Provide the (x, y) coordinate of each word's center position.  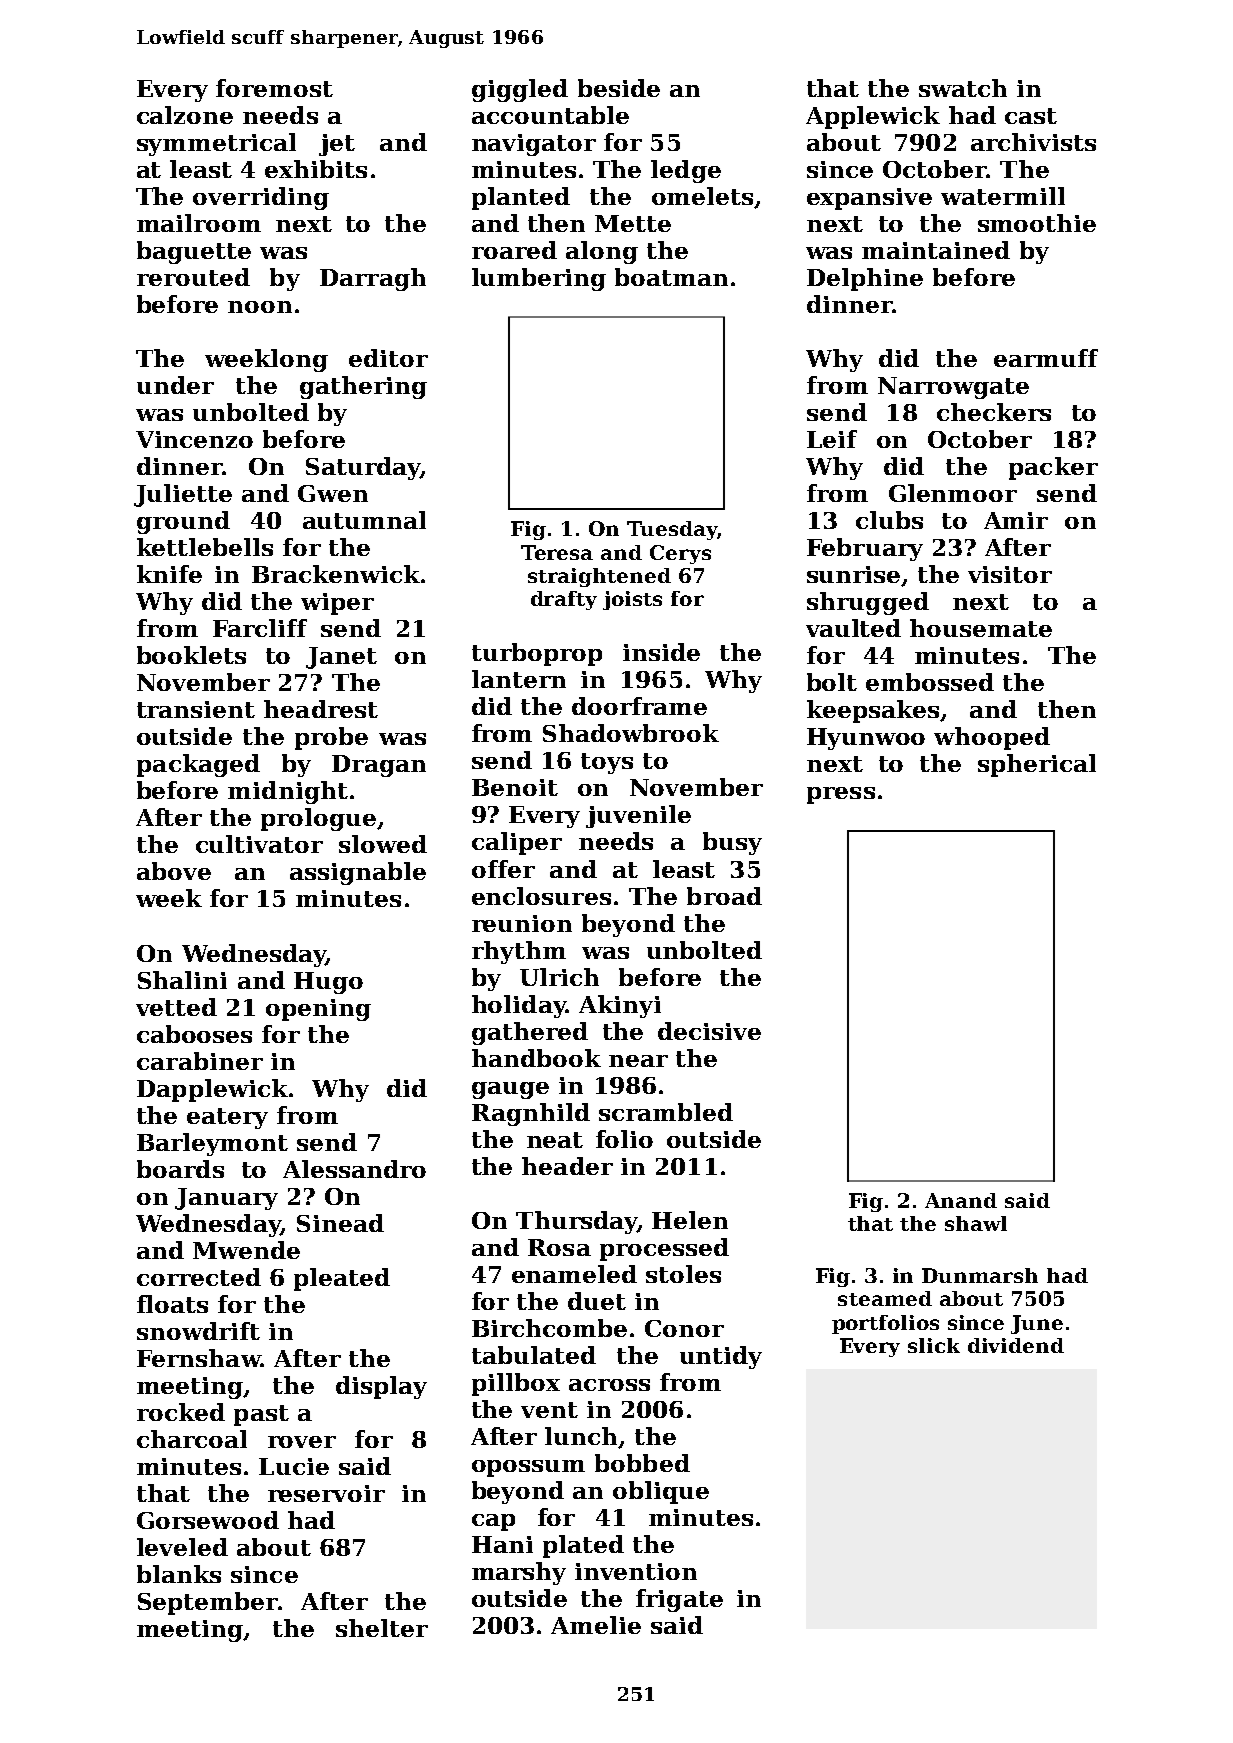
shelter (382, 1628)
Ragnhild (531, 1114)
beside (619, 88)
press (841, 795)
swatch (963, 88)
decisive (709, 1031)
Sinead (340, 1223)
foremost (274, 88)
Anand (961, 1200)
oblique (661, 1492)
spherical (1037, 765)
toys (607, 763)
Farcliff (260, 628)
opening (318, 1010)
